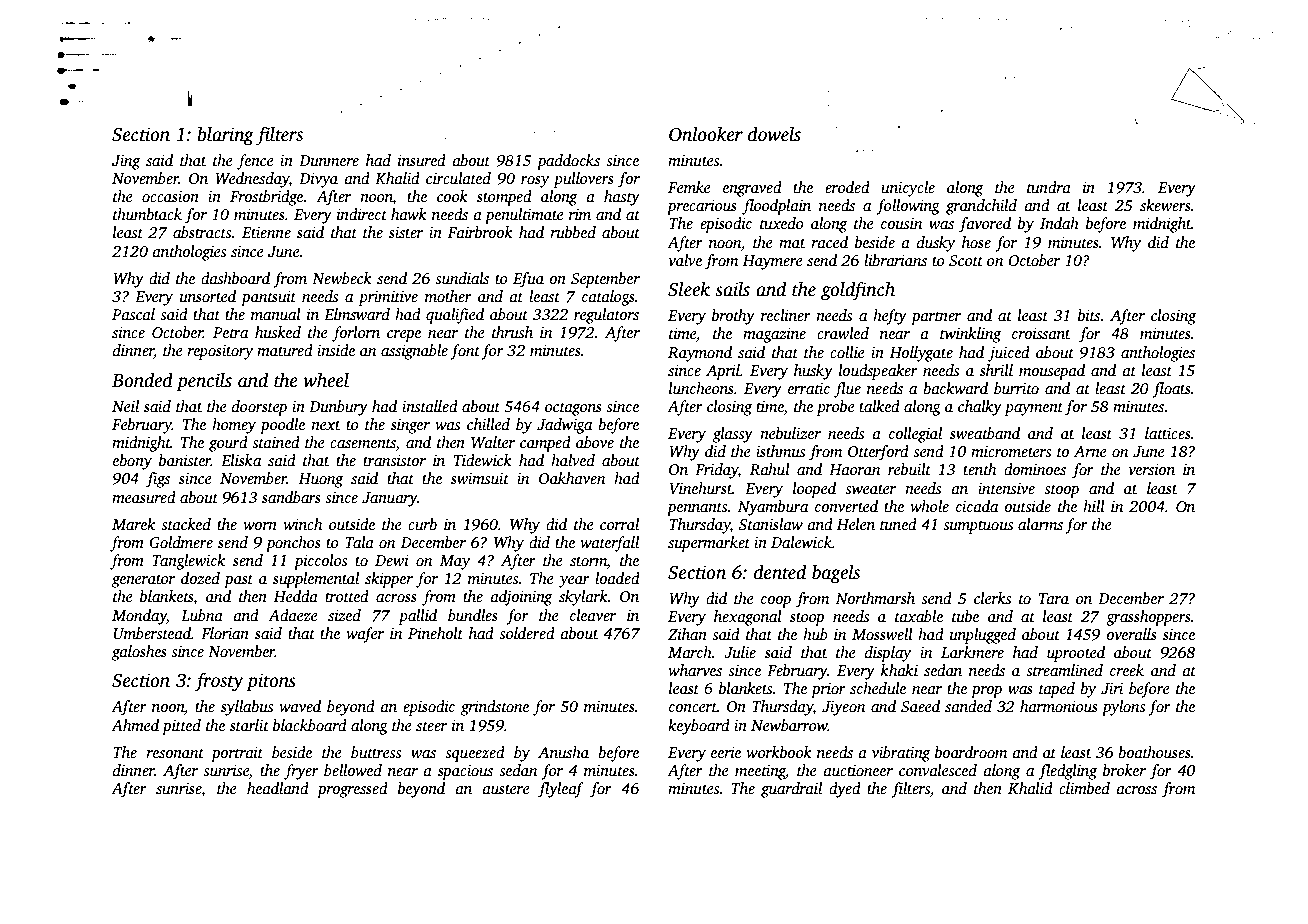  Describe the element at coordinates (1076, 654) in the page. I see `uprooted` at that location.
